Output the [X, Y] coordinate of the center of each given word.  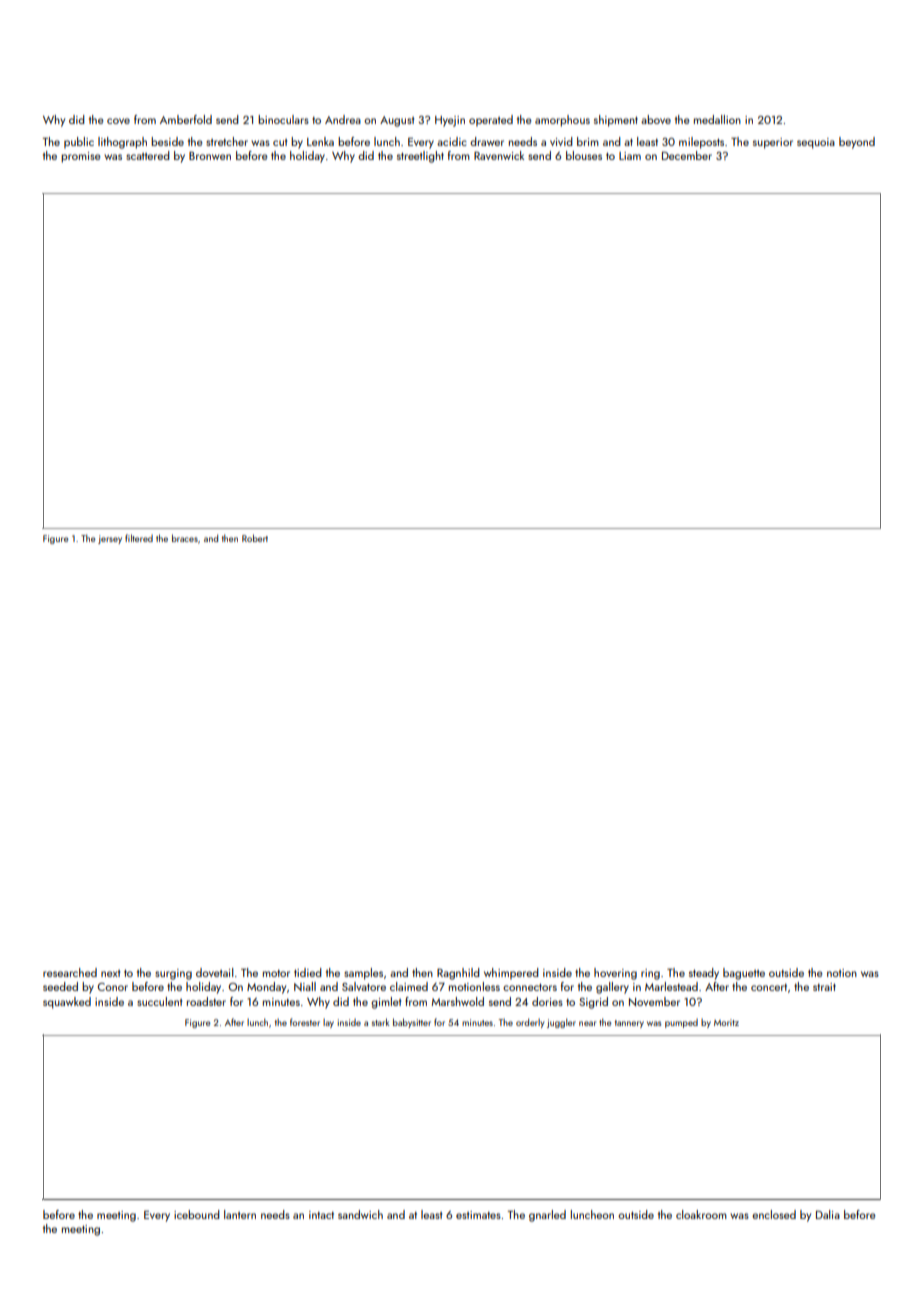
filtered [139, 538]
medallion [717, 119]
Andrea [343, 119]
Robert [255, 538]
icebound [197, 1214]
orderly [530, 1023]
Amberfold [186, 119]
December [687, 155]
